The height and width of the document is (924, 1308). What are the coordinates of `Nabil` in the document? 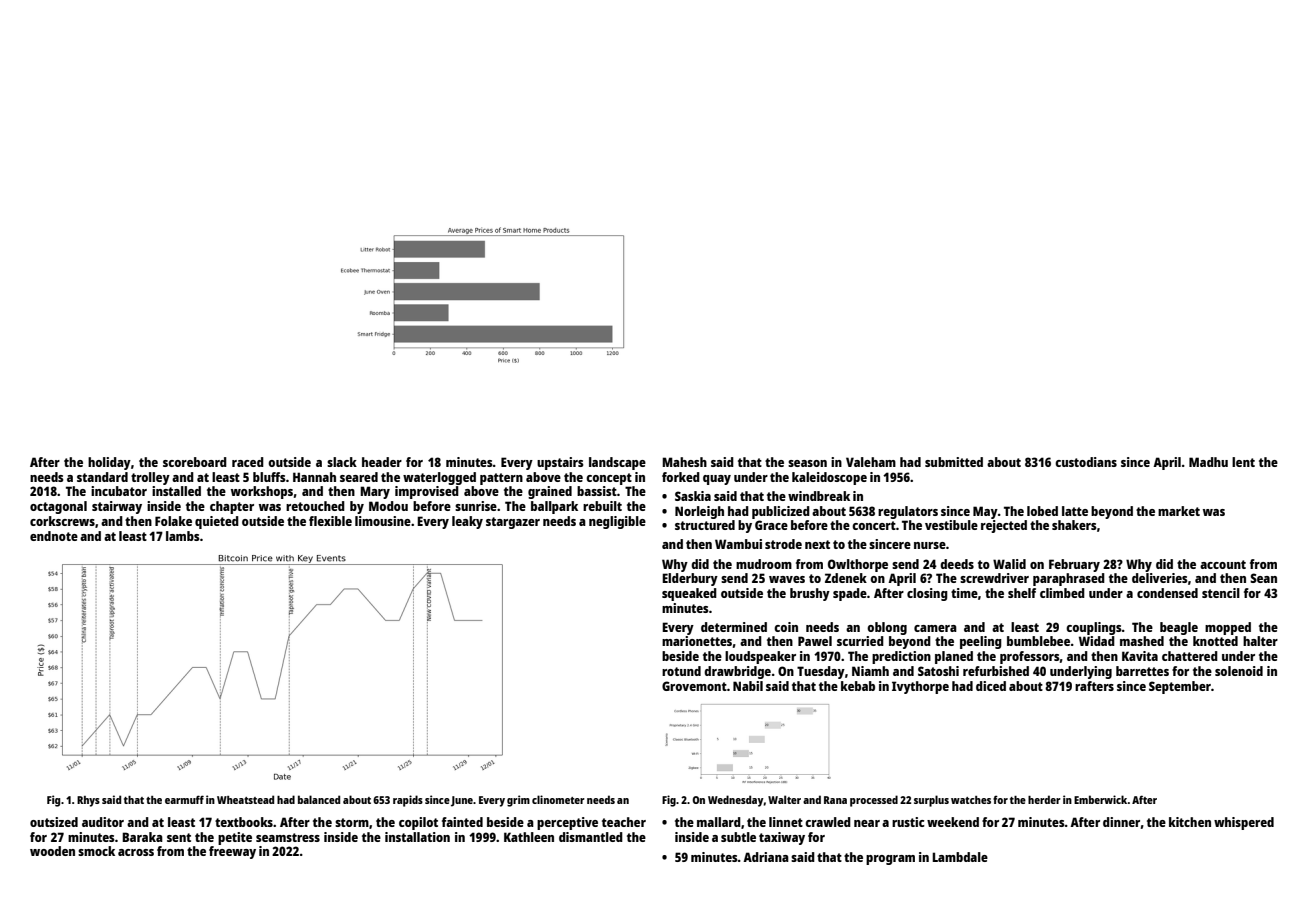 It's located at (748, 686).
